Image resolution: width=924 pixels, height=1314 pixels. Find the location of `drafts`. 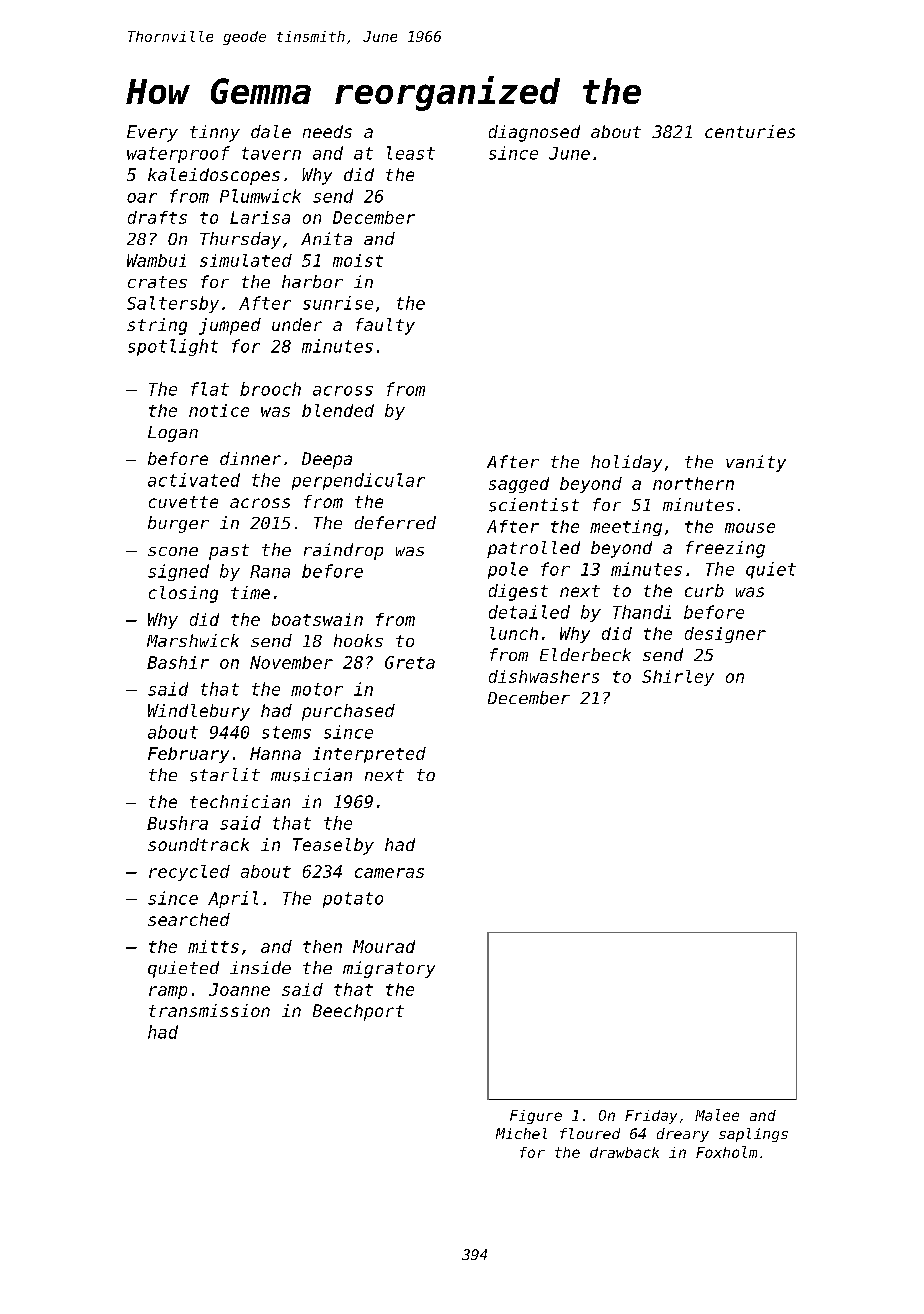

drafts is located at coordinates (157, 217).
